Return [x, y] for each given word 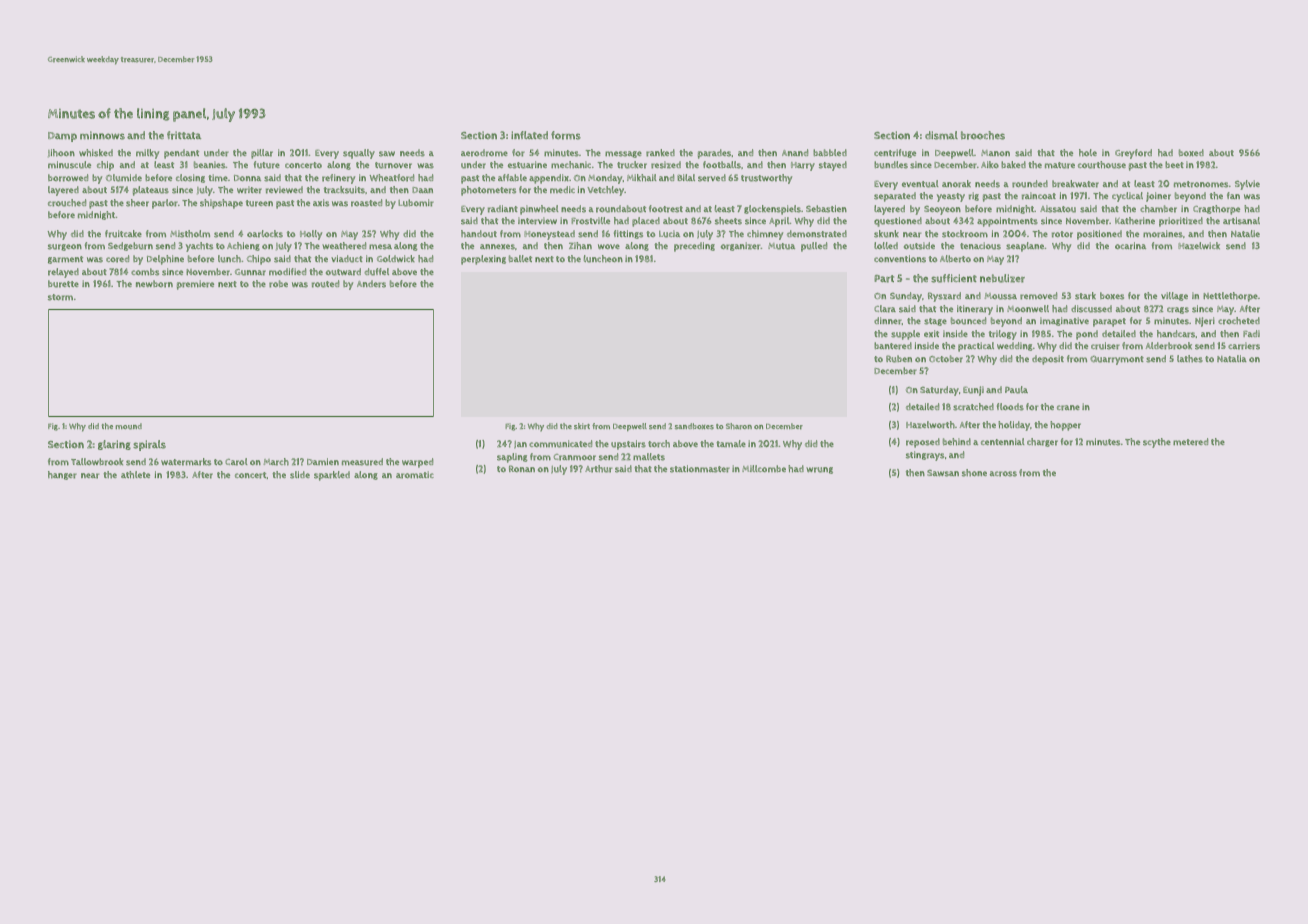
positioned [1099, 235]
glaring [114, 445]
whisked [96, 153]
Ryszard [944, 297]
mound [129, 426]
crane [1068, 408]
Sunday [906, 297]
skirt [582, 426]
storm [60, 297]
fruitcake [123, 234]
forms [566, 135]
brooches [983, 135]
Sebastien [826, 209]
